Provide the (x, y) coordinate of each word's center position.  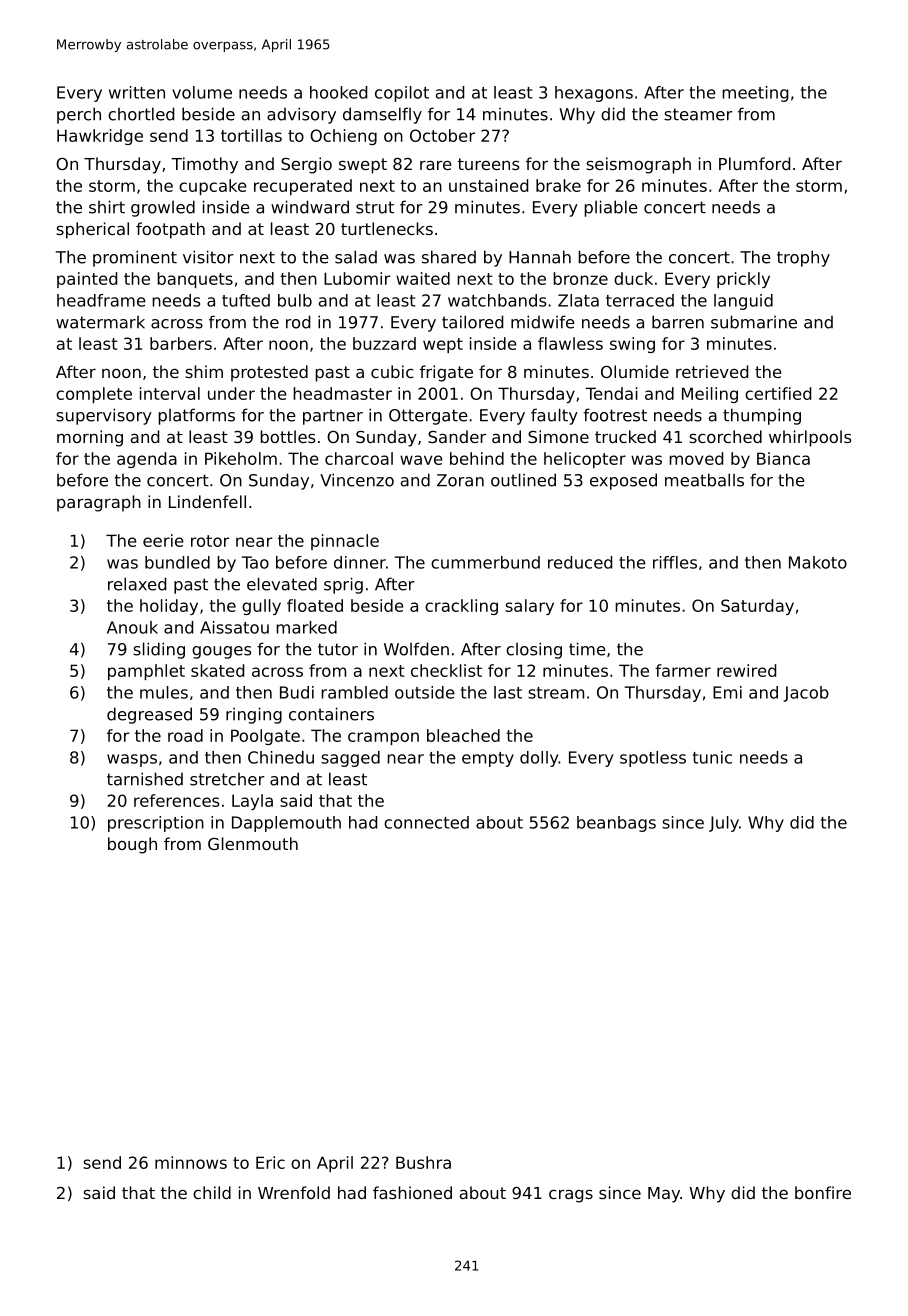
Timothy (204, 165)
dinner (360, 562)
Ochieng (343, 137)
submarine (754, 322)
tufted (246, 300)
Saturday (757, 607)
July (724, 824)
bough (132, 845)
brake (558, 185)
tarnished (145, 779)
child (212, 1192)
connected (426, 822)
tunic (712, 757)
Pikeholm (241, 458)
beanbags (616, 824)
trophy (803, 258)
